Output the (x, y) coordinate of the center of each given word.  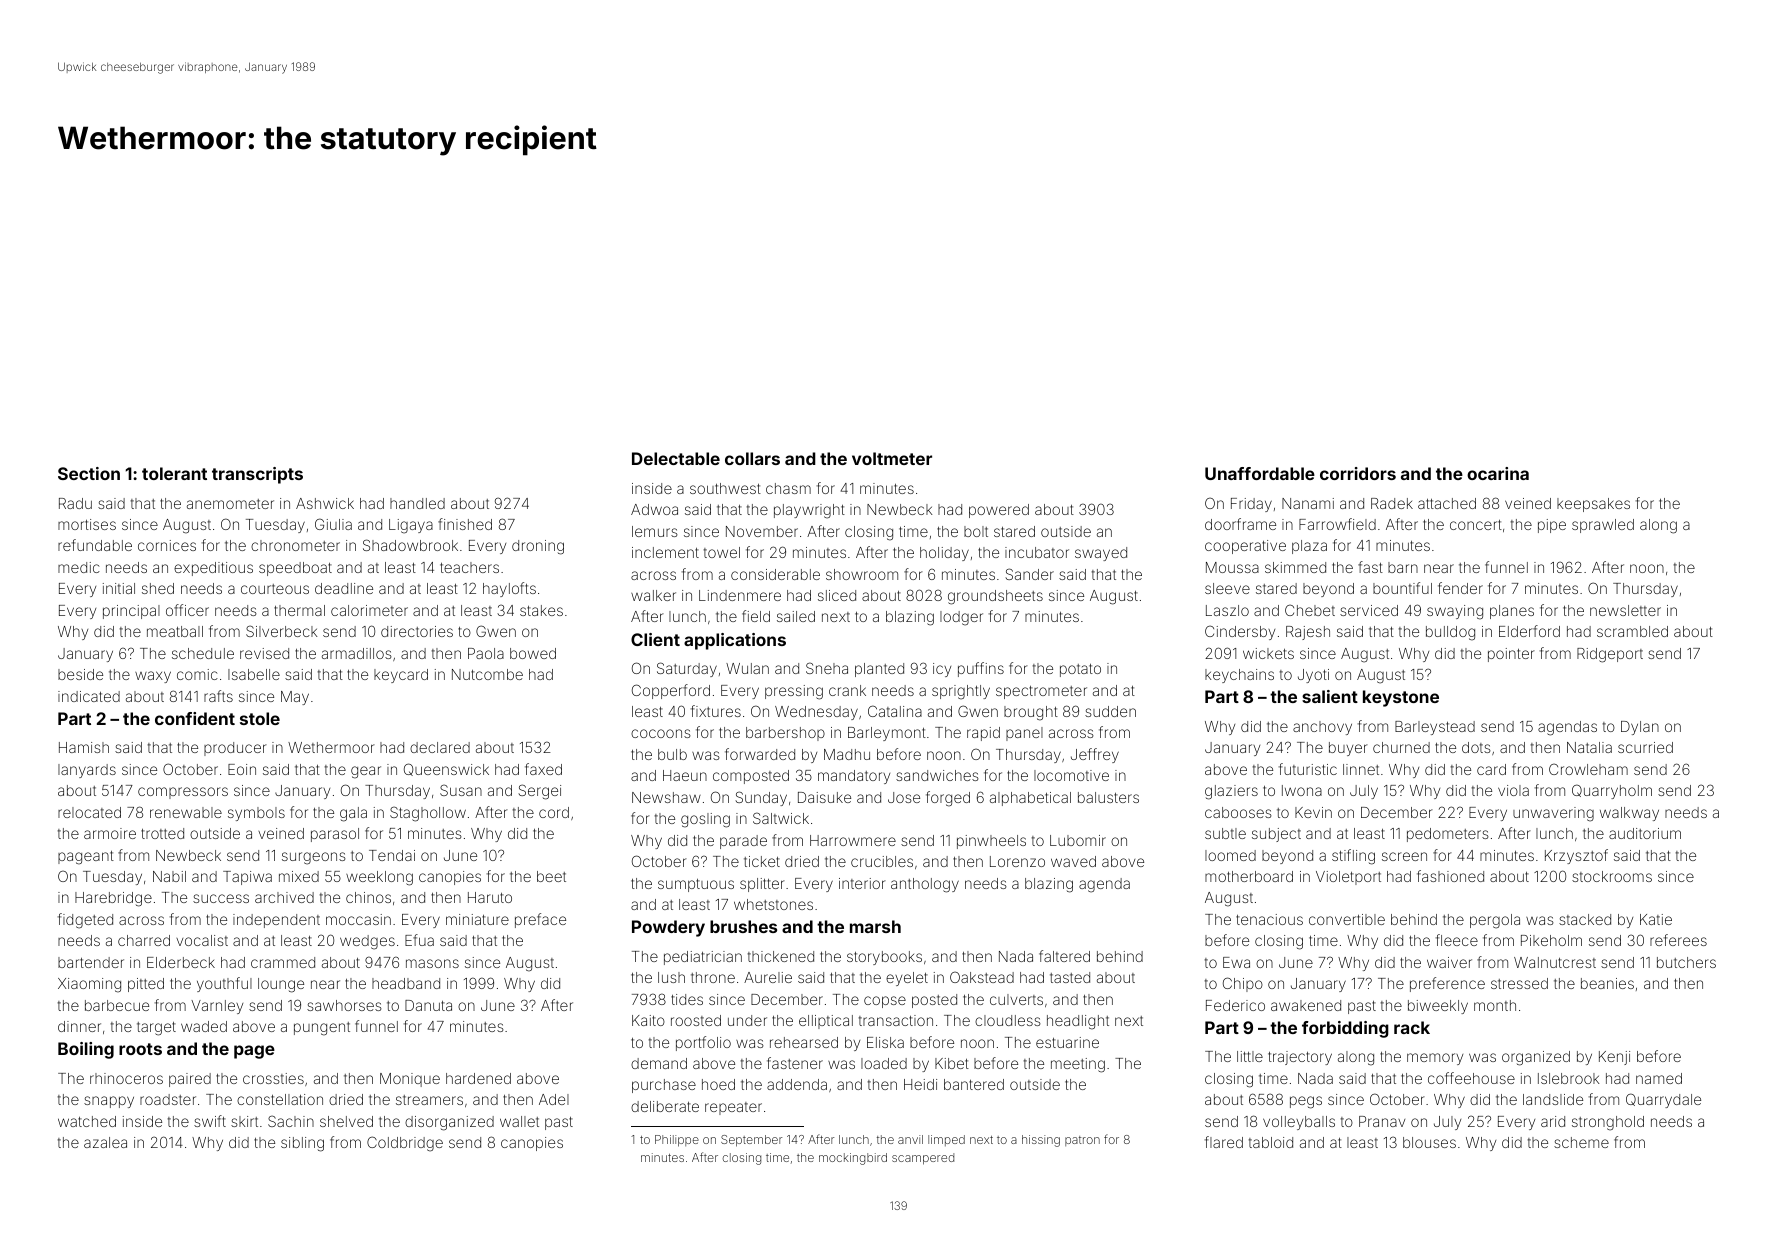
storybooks (884, 958)
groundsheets (995, 597)
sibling (302, 1144)
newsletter (1625, 610)
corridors (1358, 473)
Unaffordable (1260, 473)
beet (551, 876)
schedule (203, 653)
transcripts (257, 475)
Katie (1656, 919)
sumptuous (696, 885)
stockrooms (1612, 876)
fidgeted (85, 921)
